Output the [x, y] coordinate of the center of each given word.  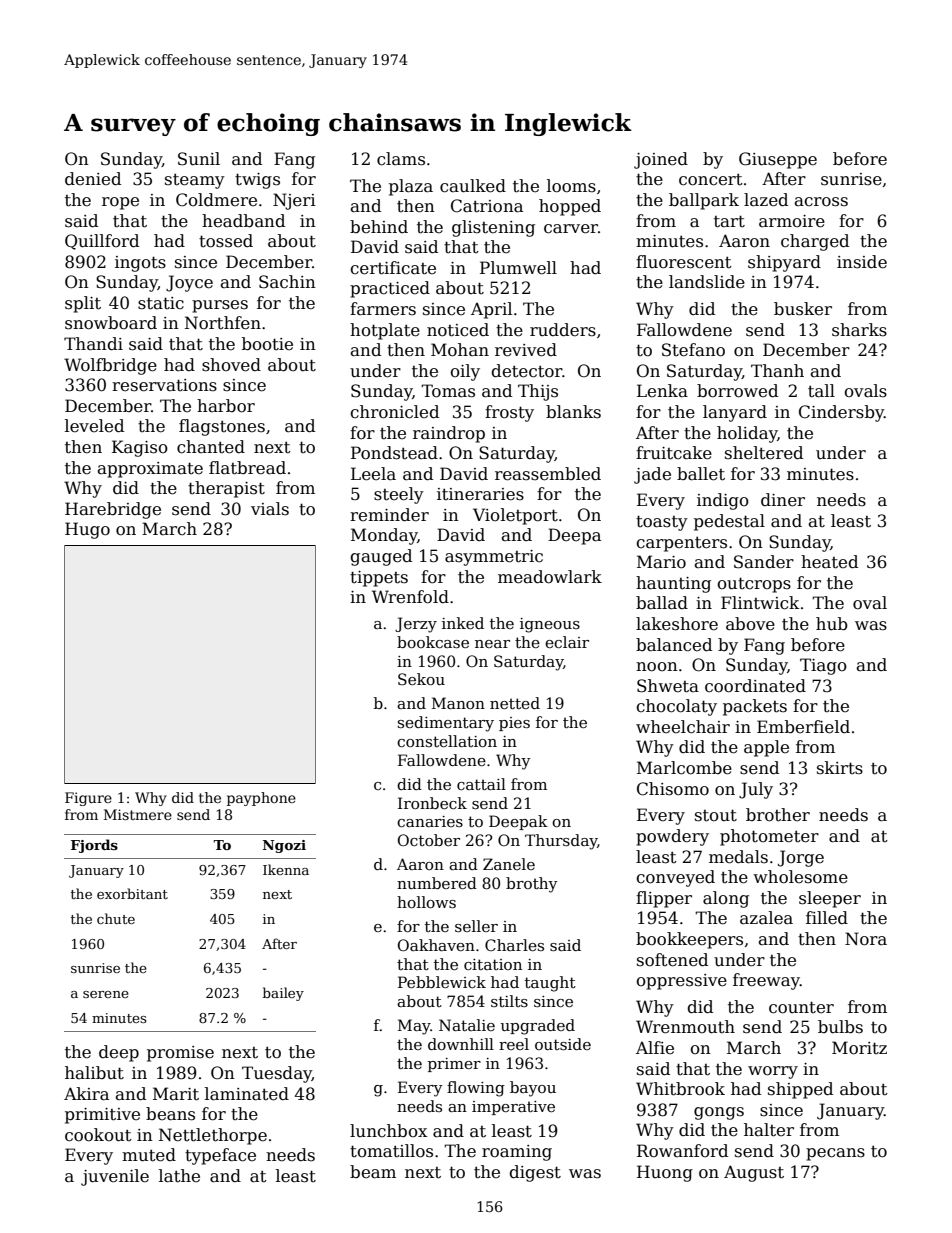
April [491, 310]
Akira [86, 1094]
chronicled [394, 412]
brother [778, 815]
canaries [430, 821]
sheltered [764, 453]
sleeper [830, 899]
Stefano [693, 350]
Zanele [509, 864]
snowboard [111, 323]
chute [116, 918]
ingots [140, 264]
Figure [88, 799]
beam [373, 1172]
